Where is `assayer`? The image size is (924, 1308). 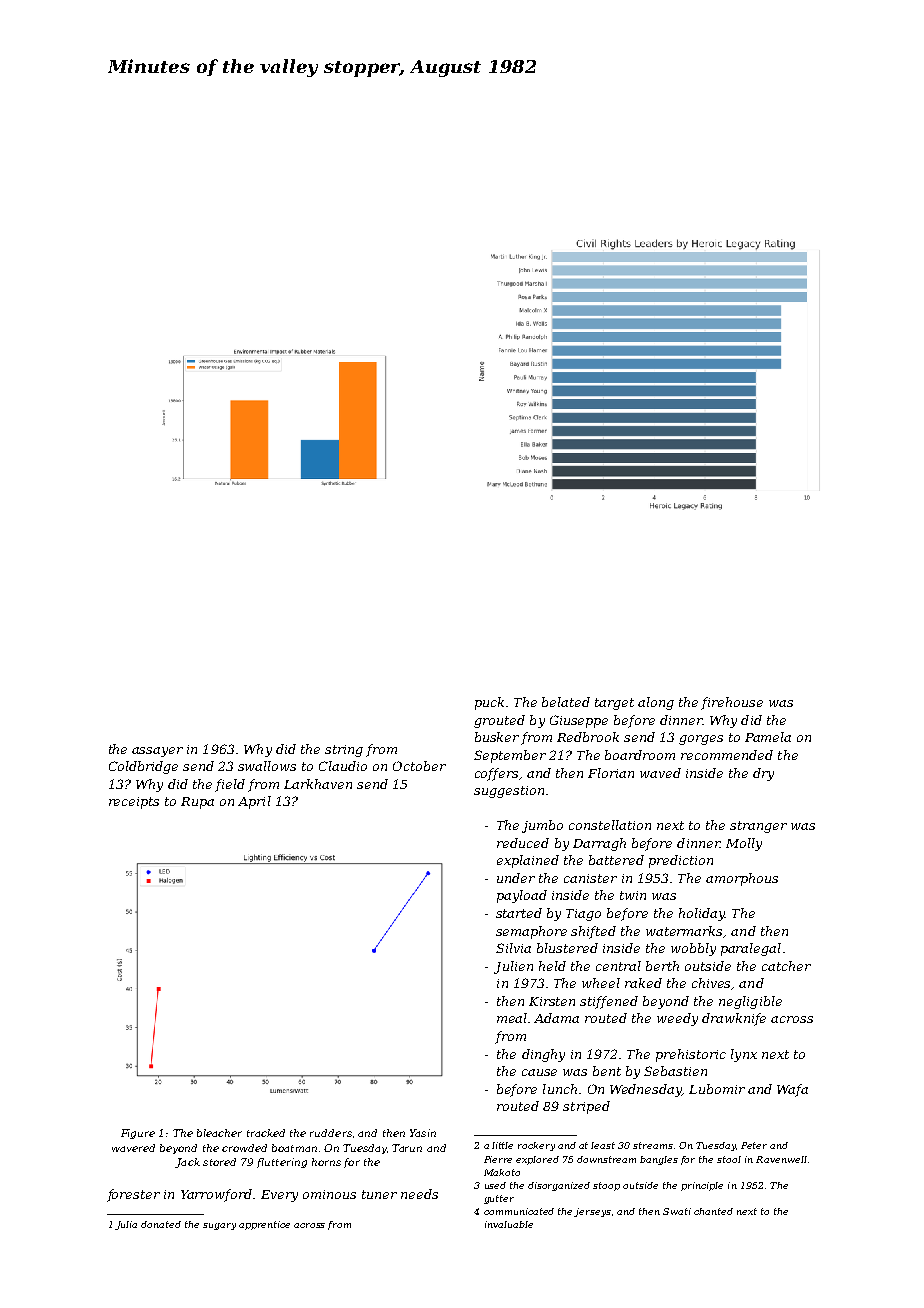
assayer is located at coordinates (157, 752).
